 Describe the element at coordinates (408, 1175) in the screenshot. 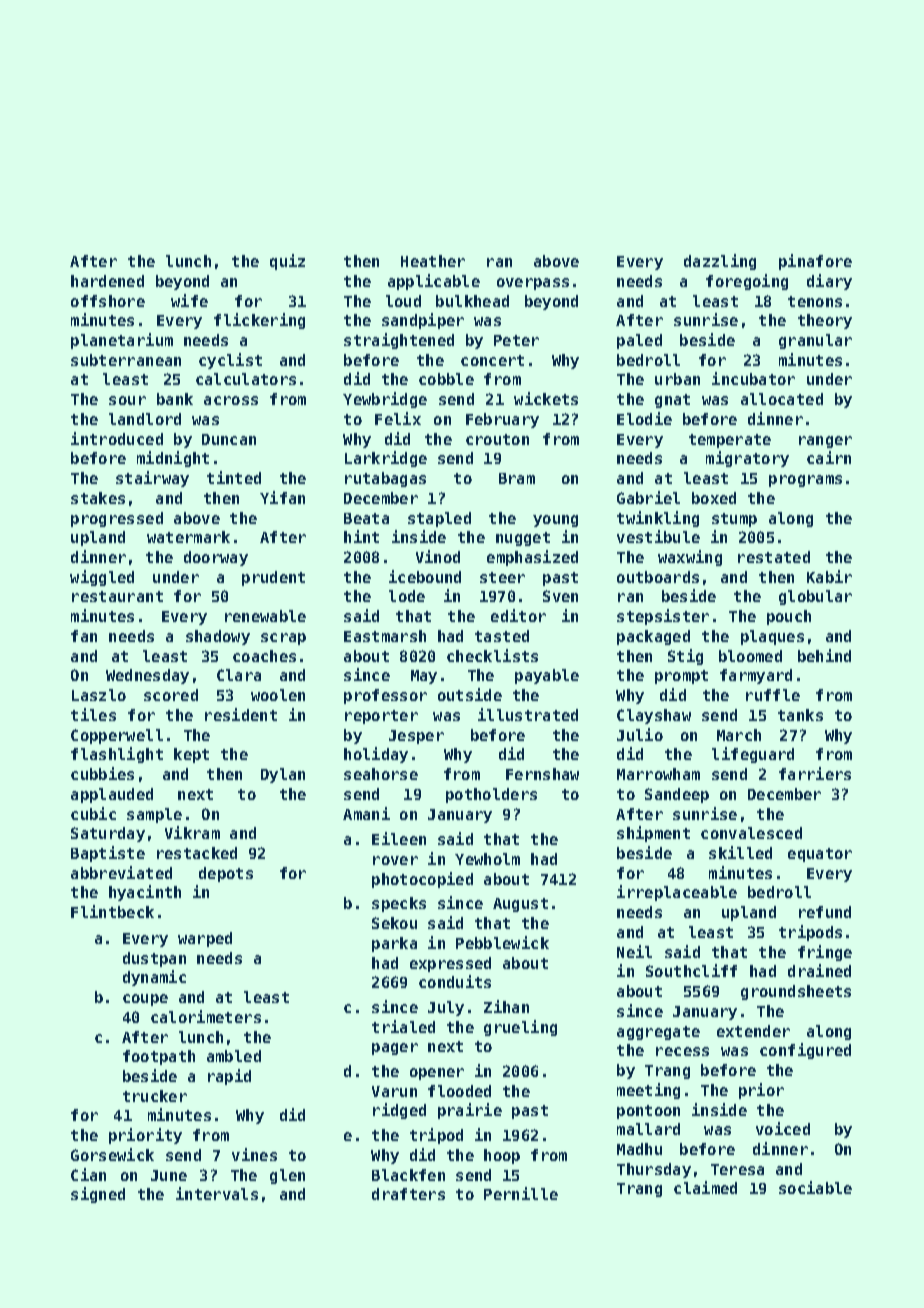

I see `Blackfen` at that location.
